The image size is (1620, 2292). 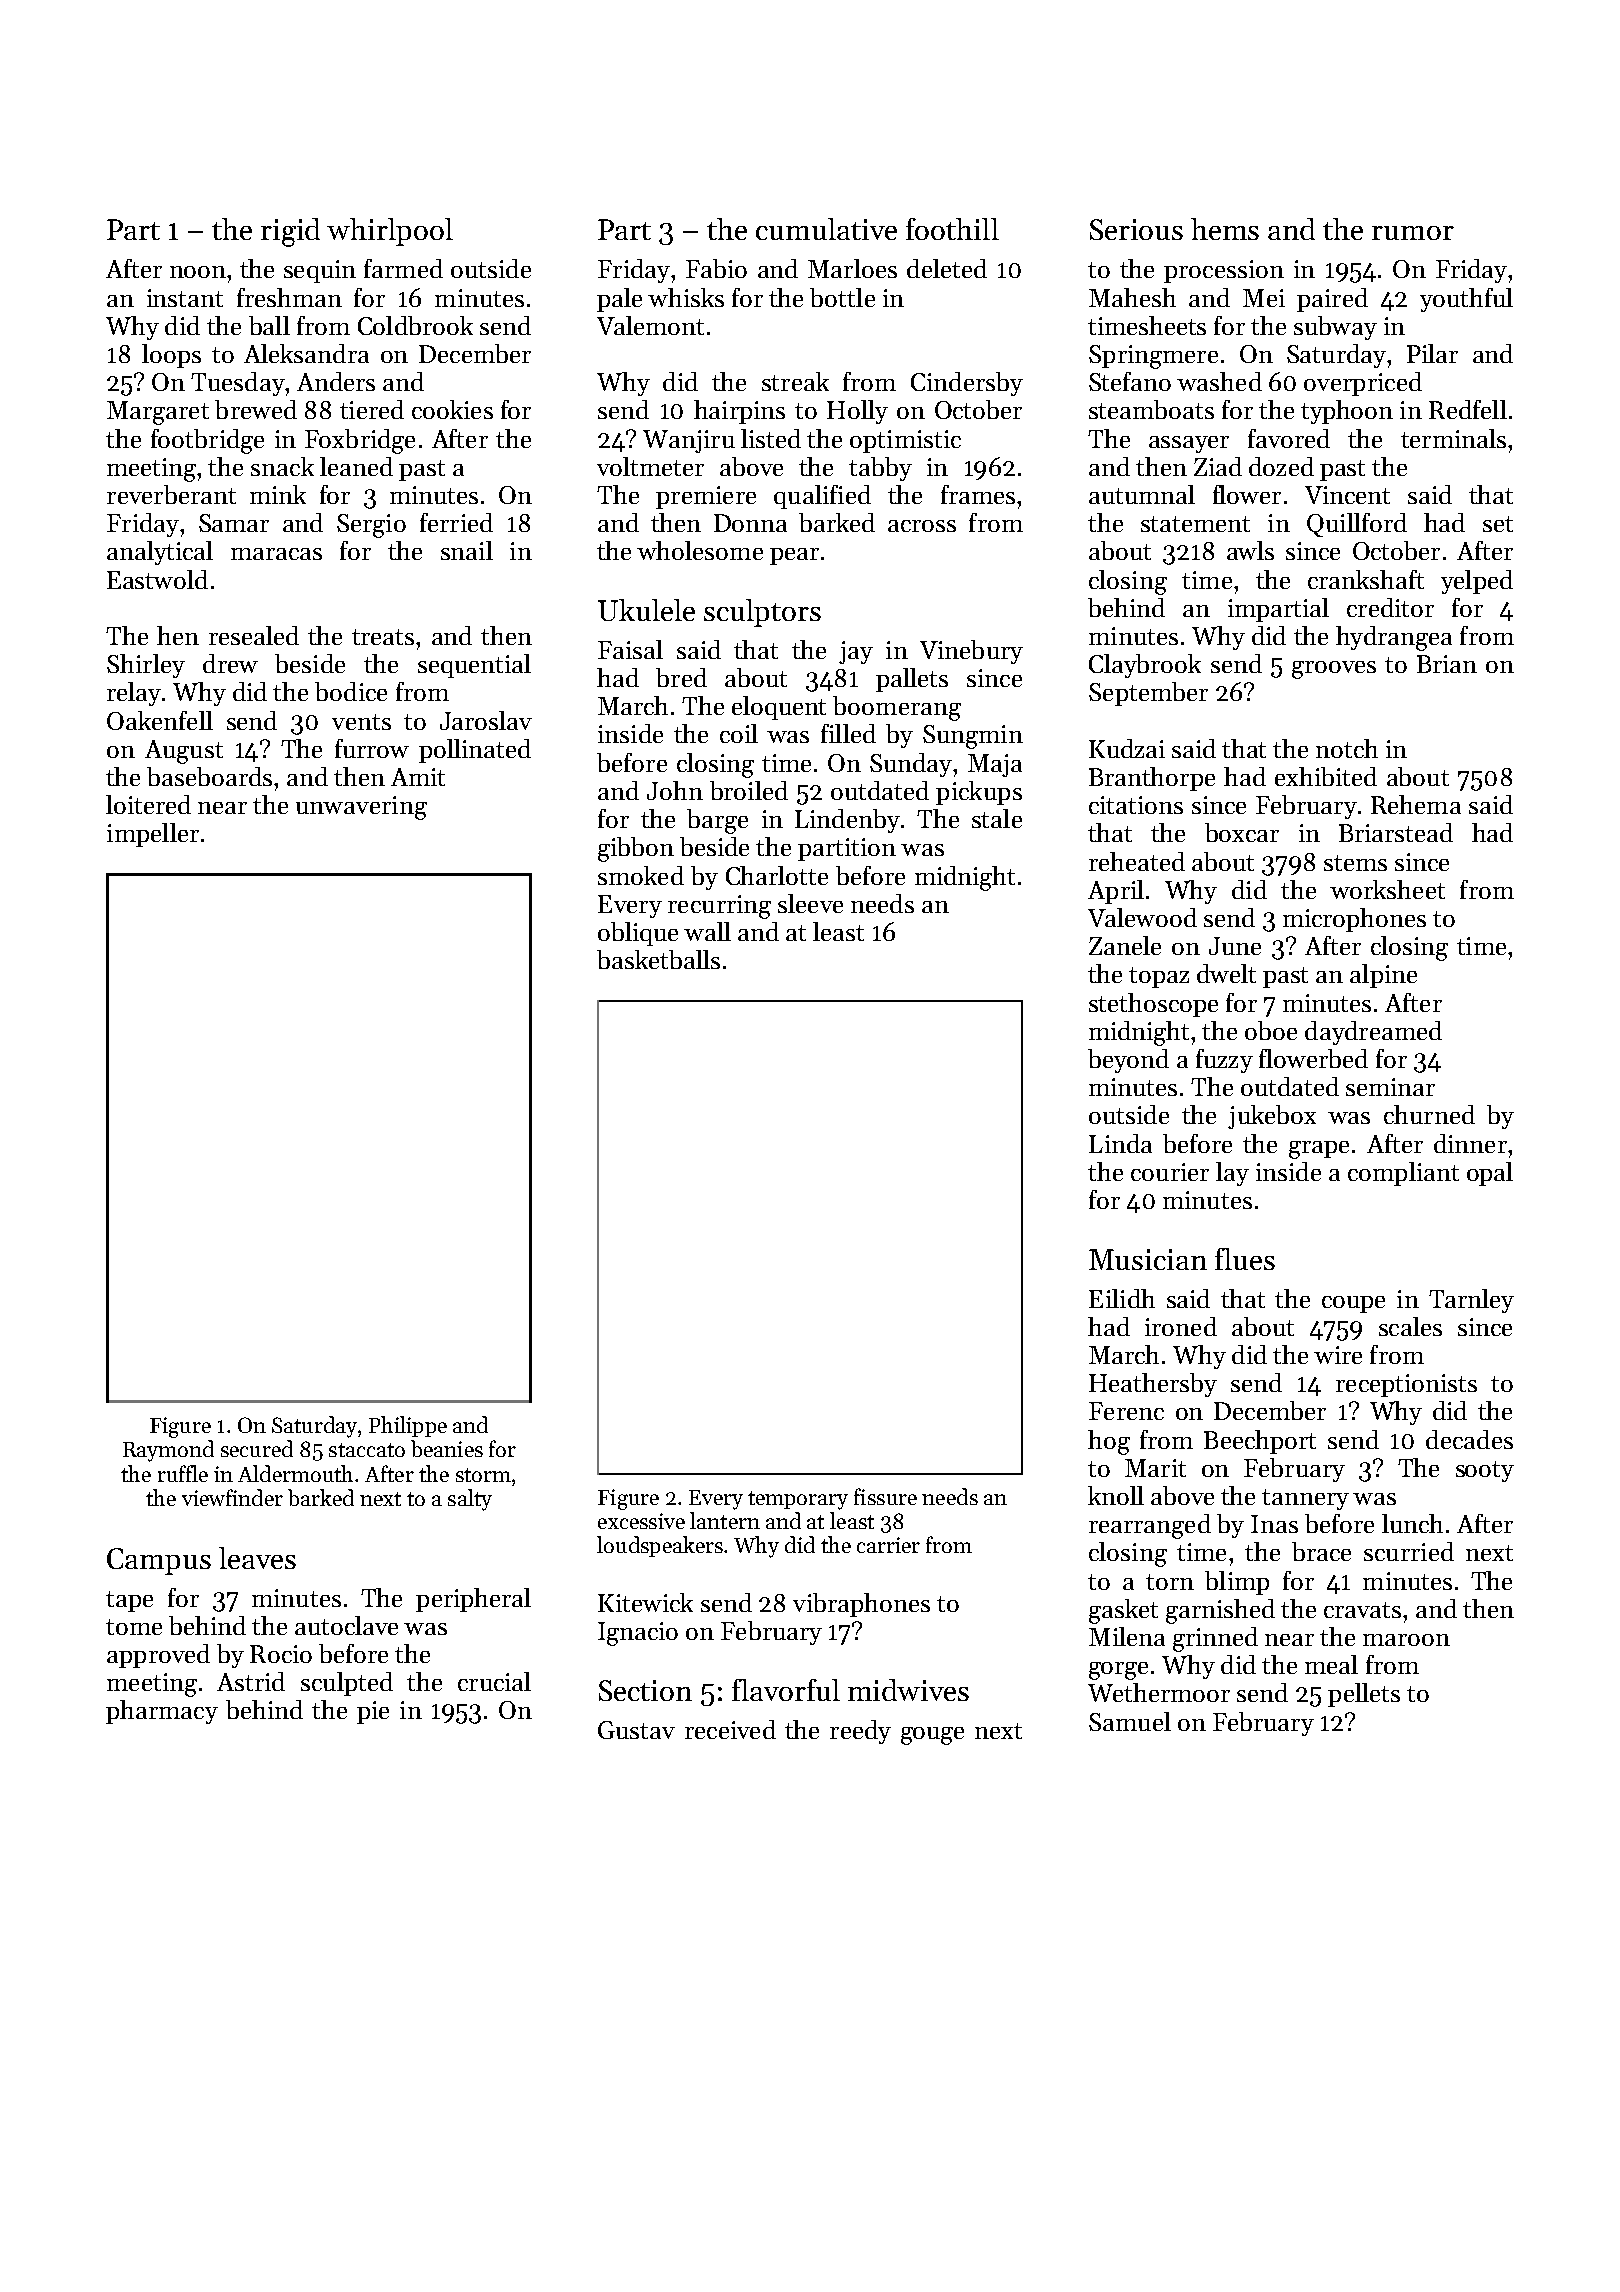 What do you see at coordinates (281, 1654) in the page?
I see `Rocio` at bounding box center [281, 1654].
